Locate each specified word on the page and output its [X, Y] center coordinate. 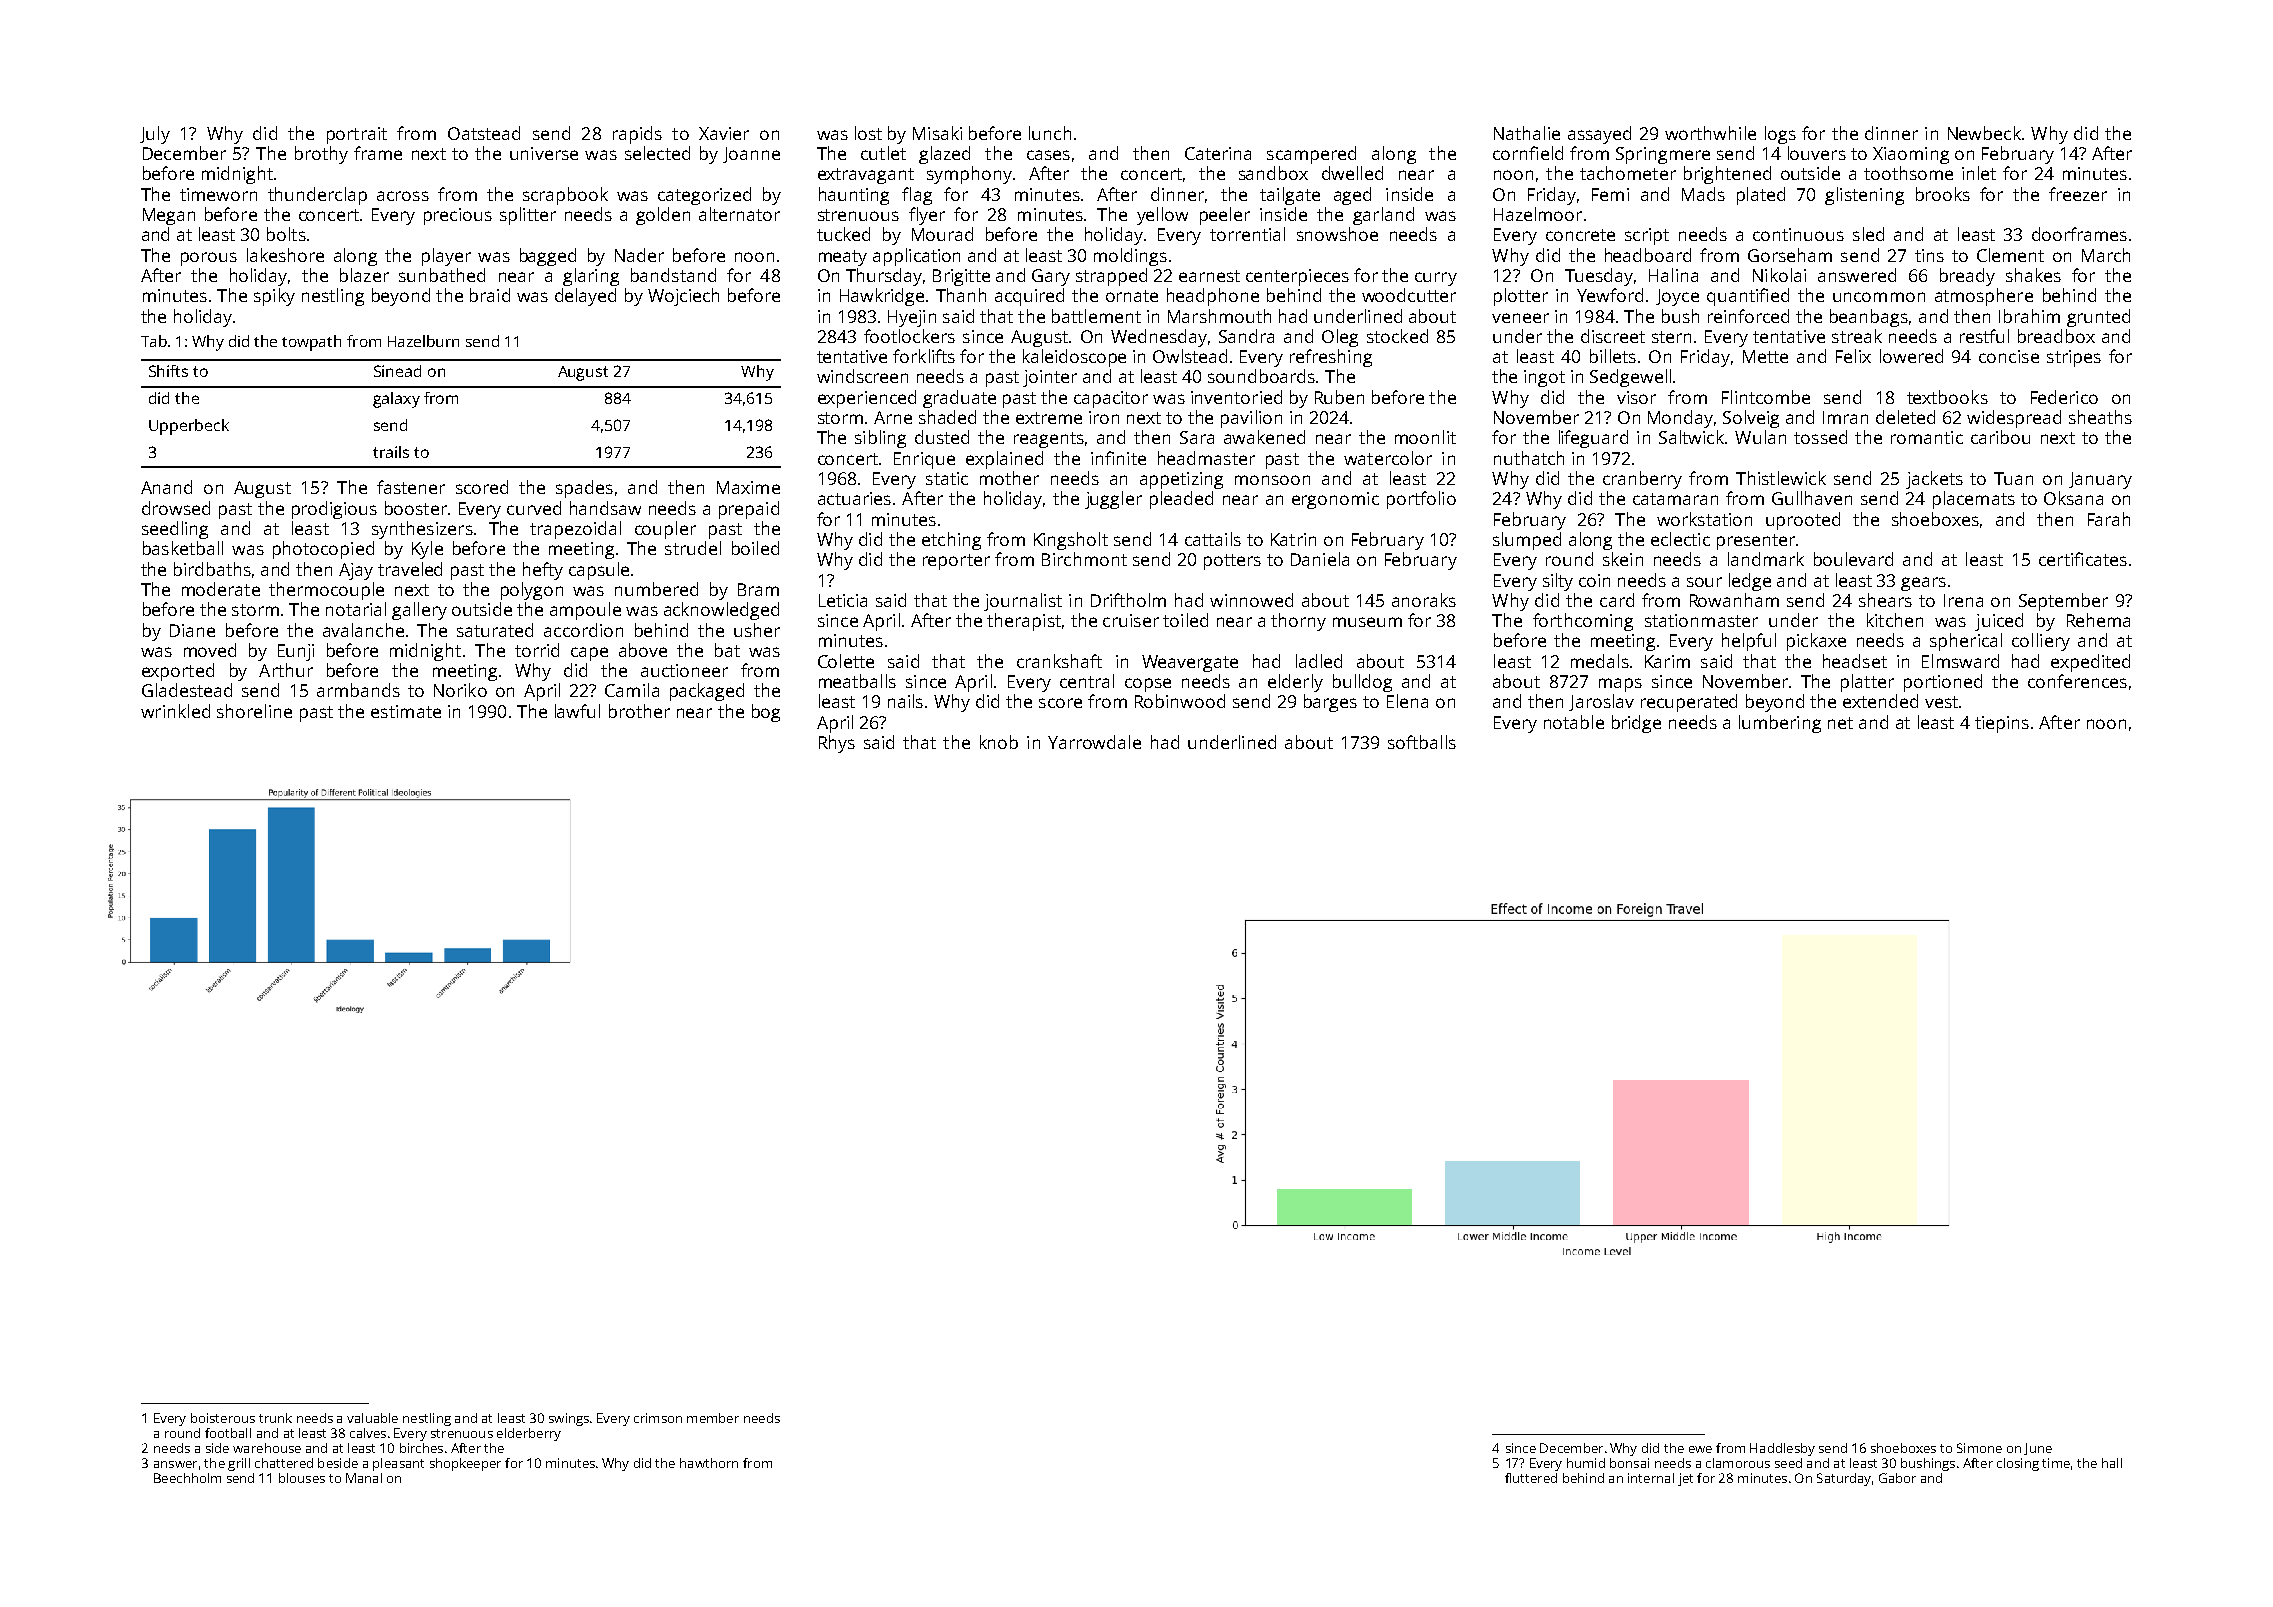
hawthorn [709, 1463]
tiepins [2002, 724]
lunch [1050, 133]
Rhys [837, 744]
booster [416, 508]
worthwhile [1710, 133]
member [713, 1418]
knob [999, 742]
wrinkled [175, 711]
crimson [658, 1418]
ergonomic [1335, 500]
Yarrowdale [1094, 742]
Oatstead [484, 133]
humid [1586, 1463]
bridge [1636, 724]
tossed [1820, 437]
